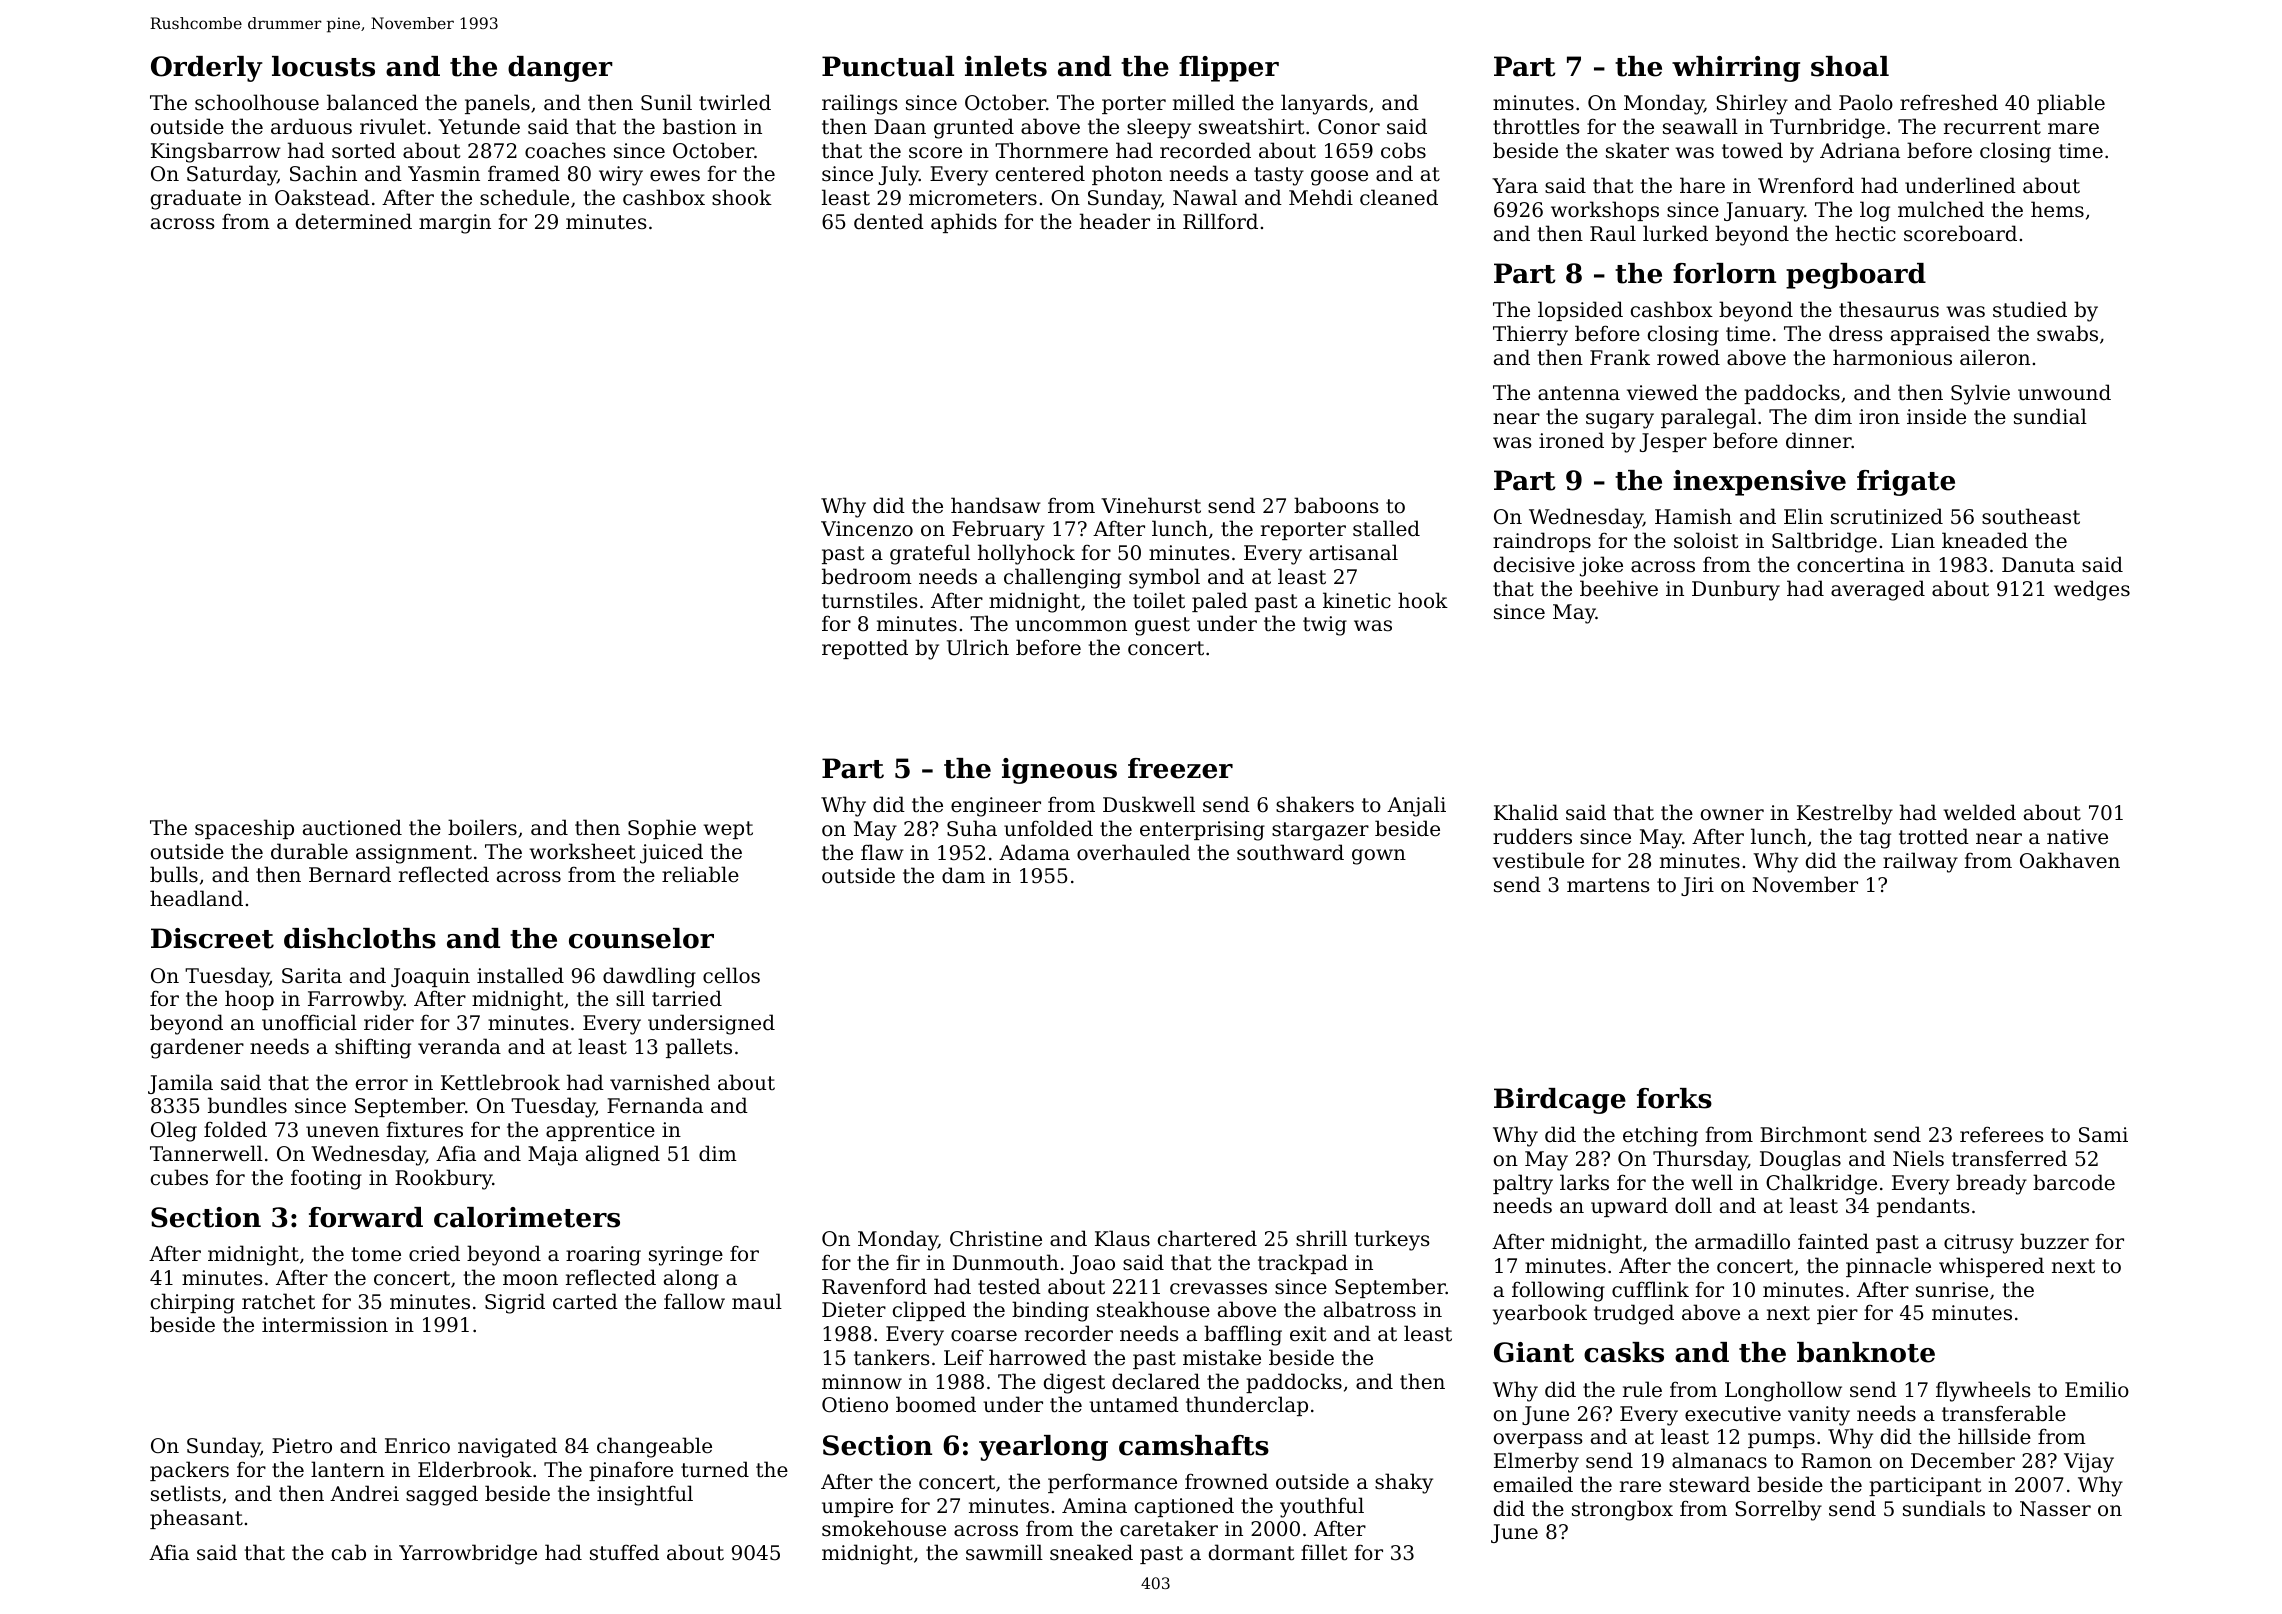 This screenshot has width=2282, height=1614. Describe the element at coordinates (1530, 335) in the screenshot. I see `Thierry` at that location.
